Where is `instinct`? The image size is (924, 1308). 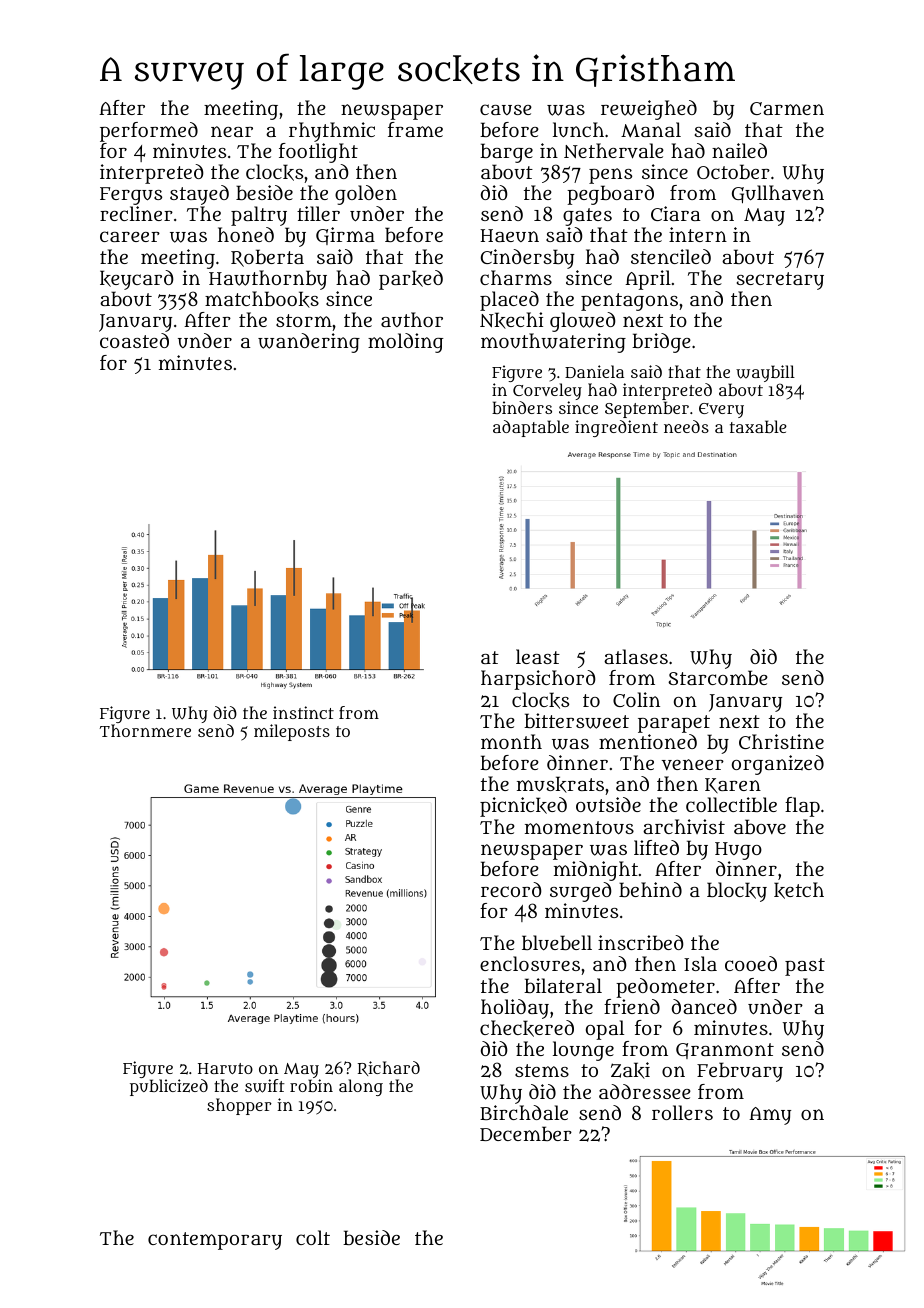 instinct is located at coordinates (303, 712).
